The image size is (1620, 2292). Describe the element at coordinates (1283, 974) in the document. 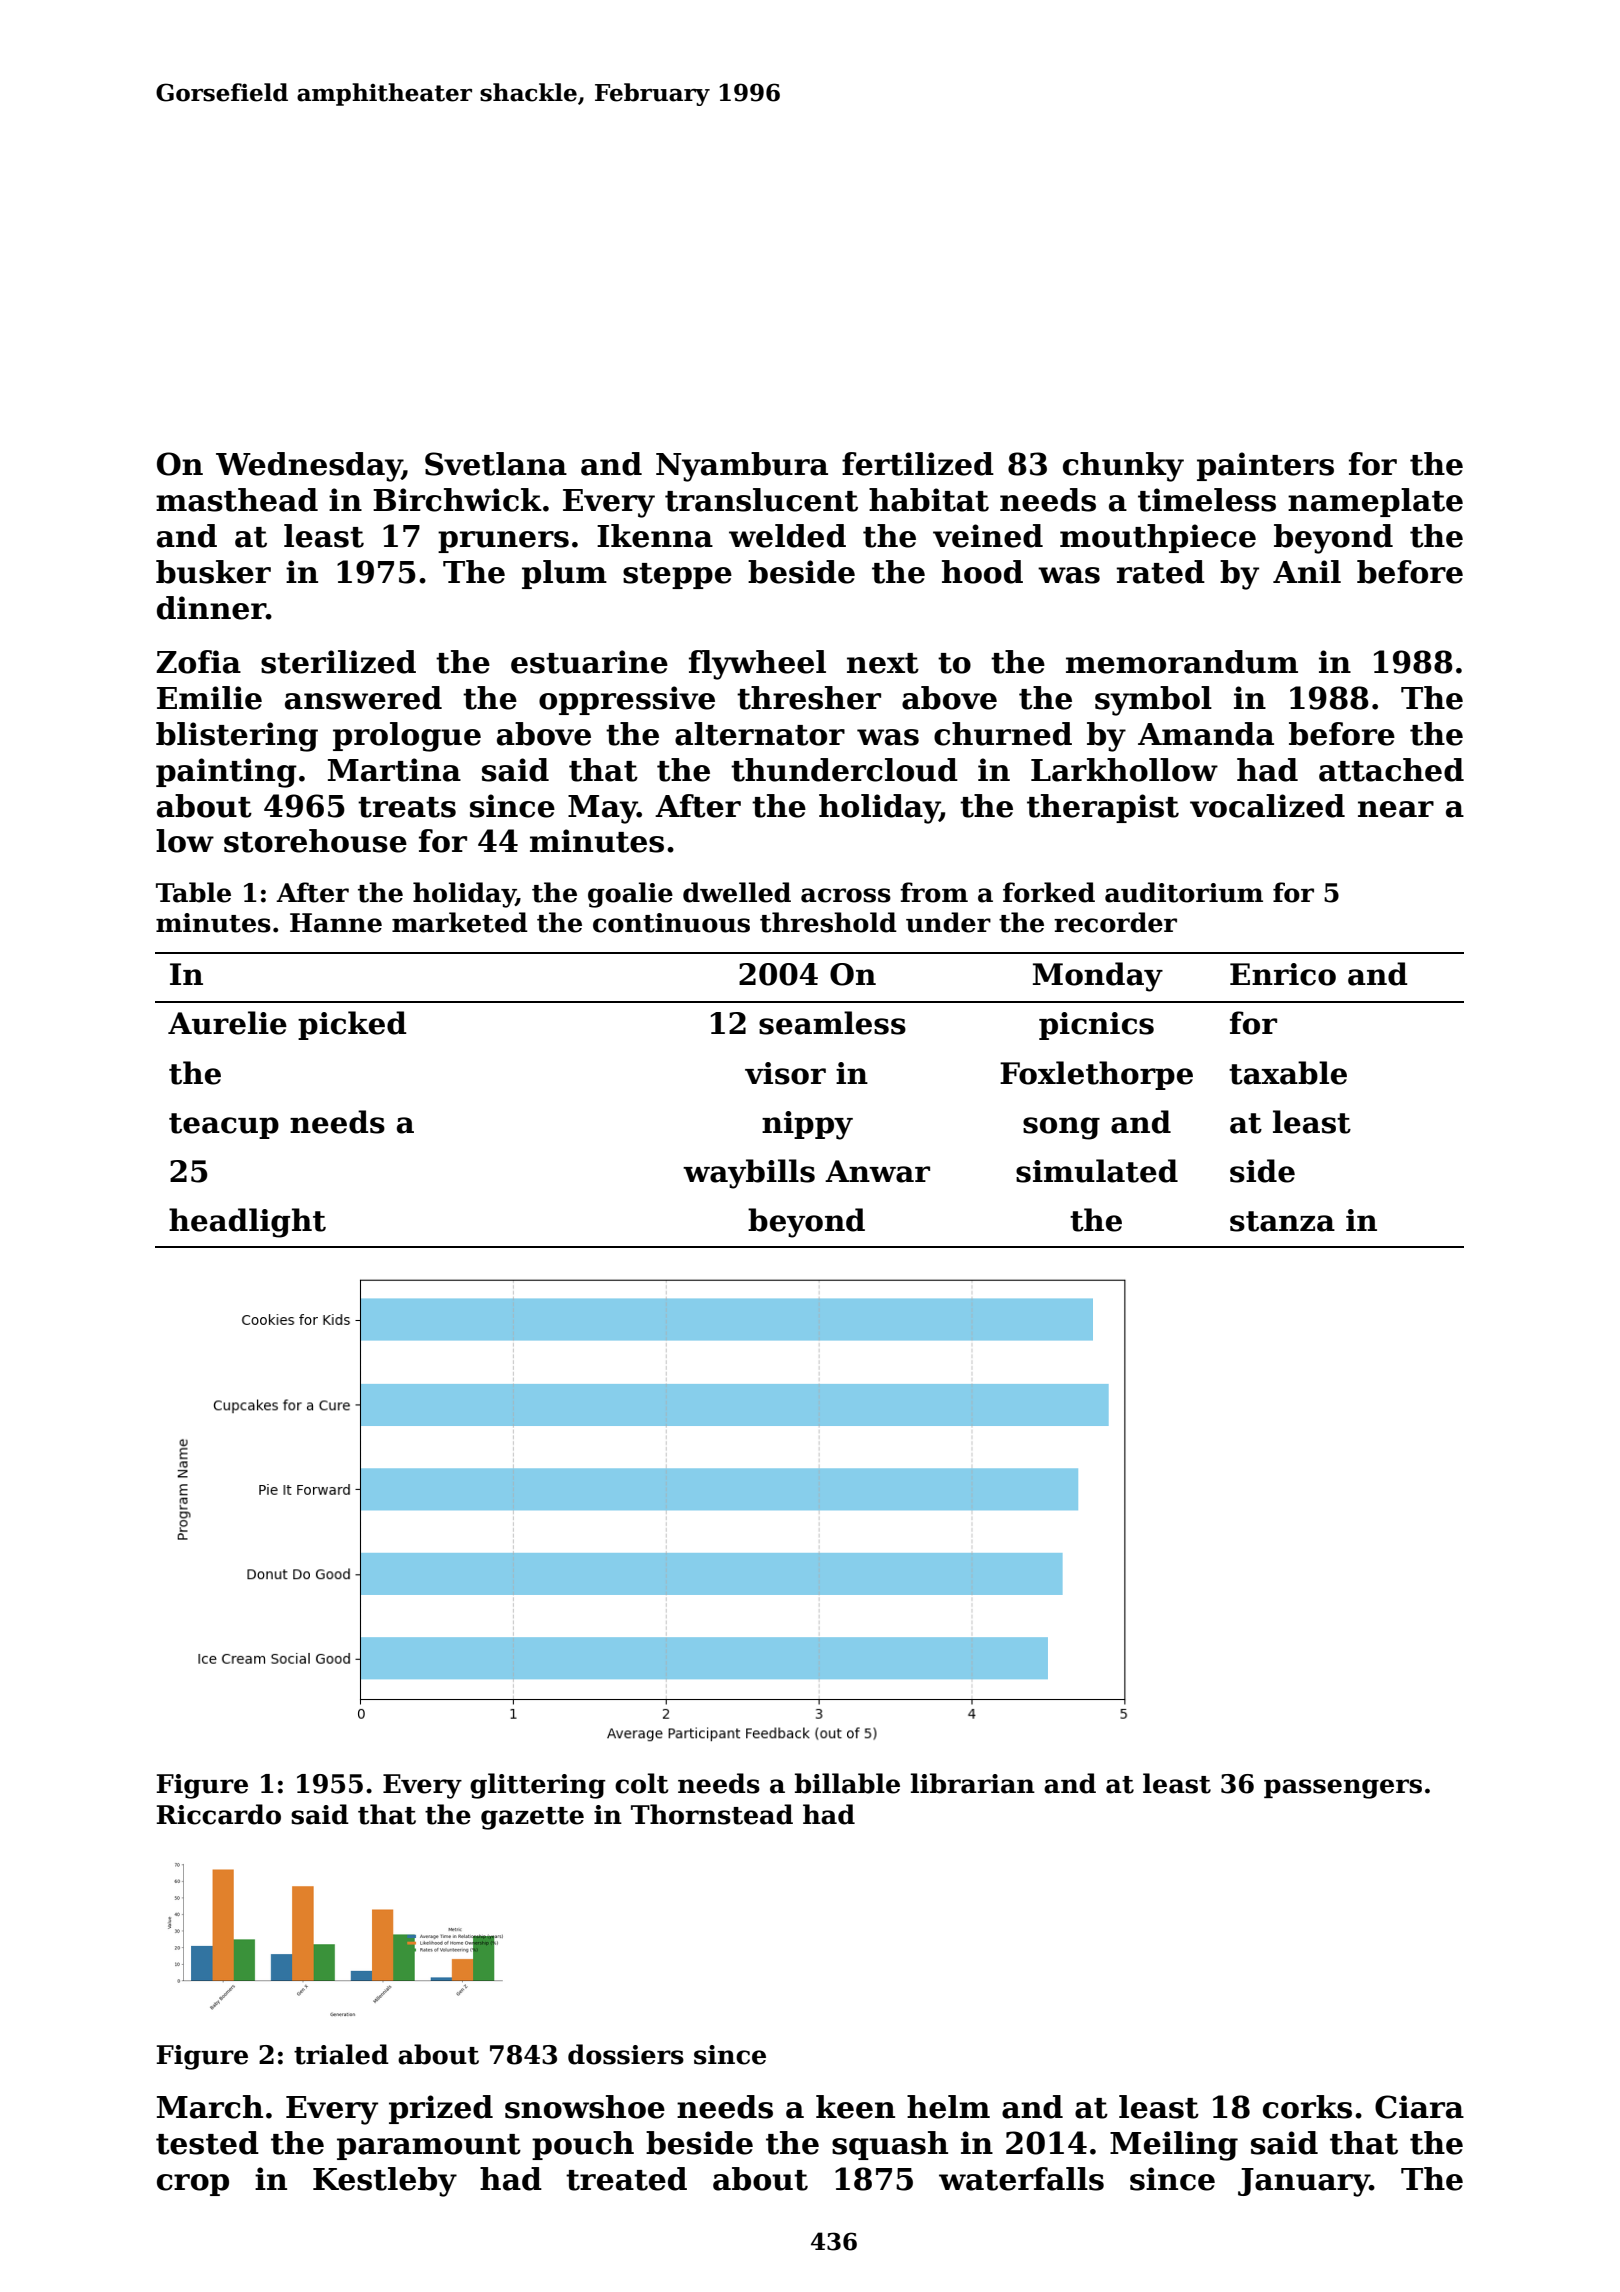

I see `Enrico` at that location.
